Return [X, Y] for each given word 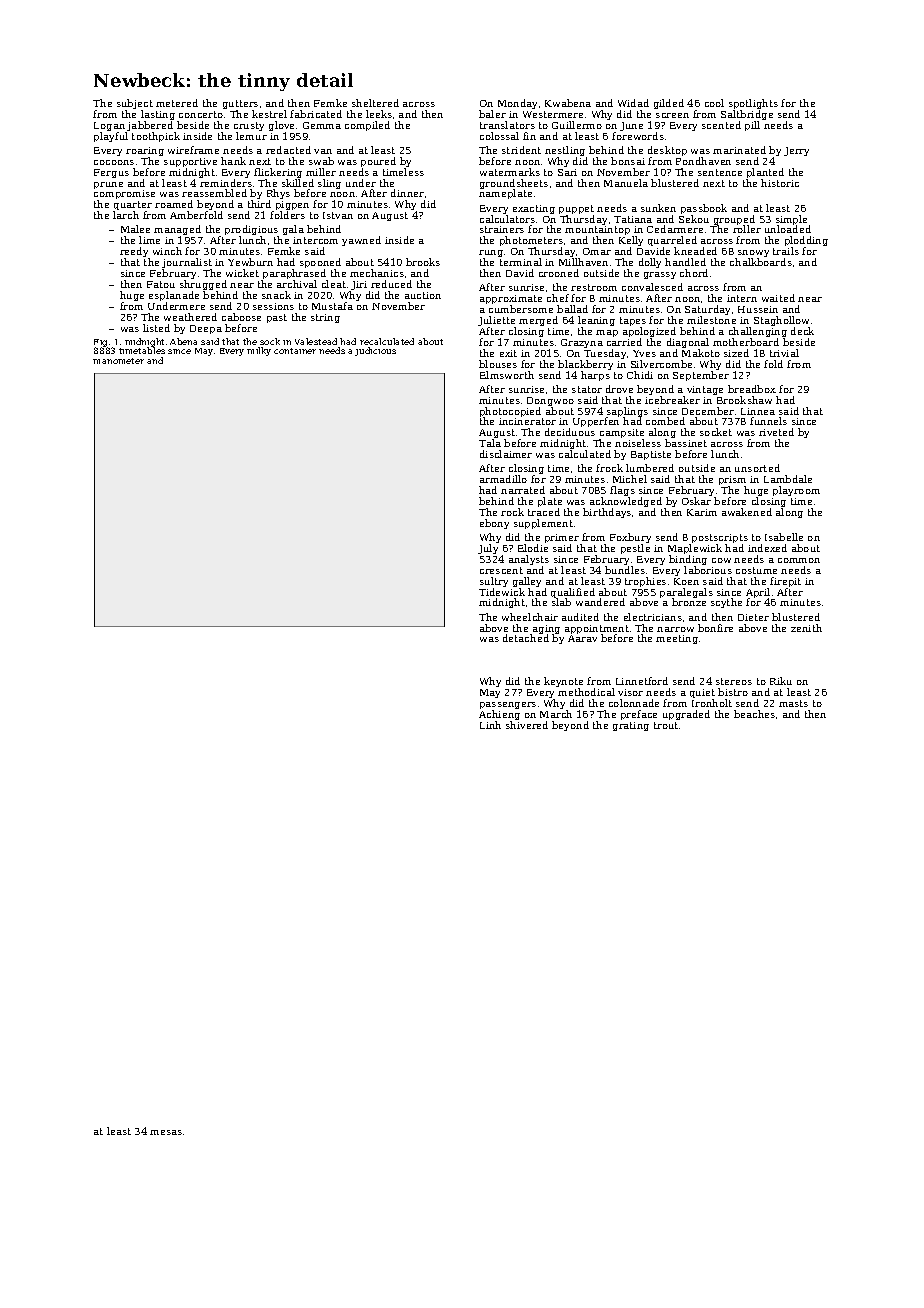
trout [666, 725]
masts [793, 703]
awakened [747, 512]
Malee [135, 229]
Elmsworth [507, 375]
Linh [490, 725]
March [556, 714]
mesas [166, 1132]
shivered [527, 725]
